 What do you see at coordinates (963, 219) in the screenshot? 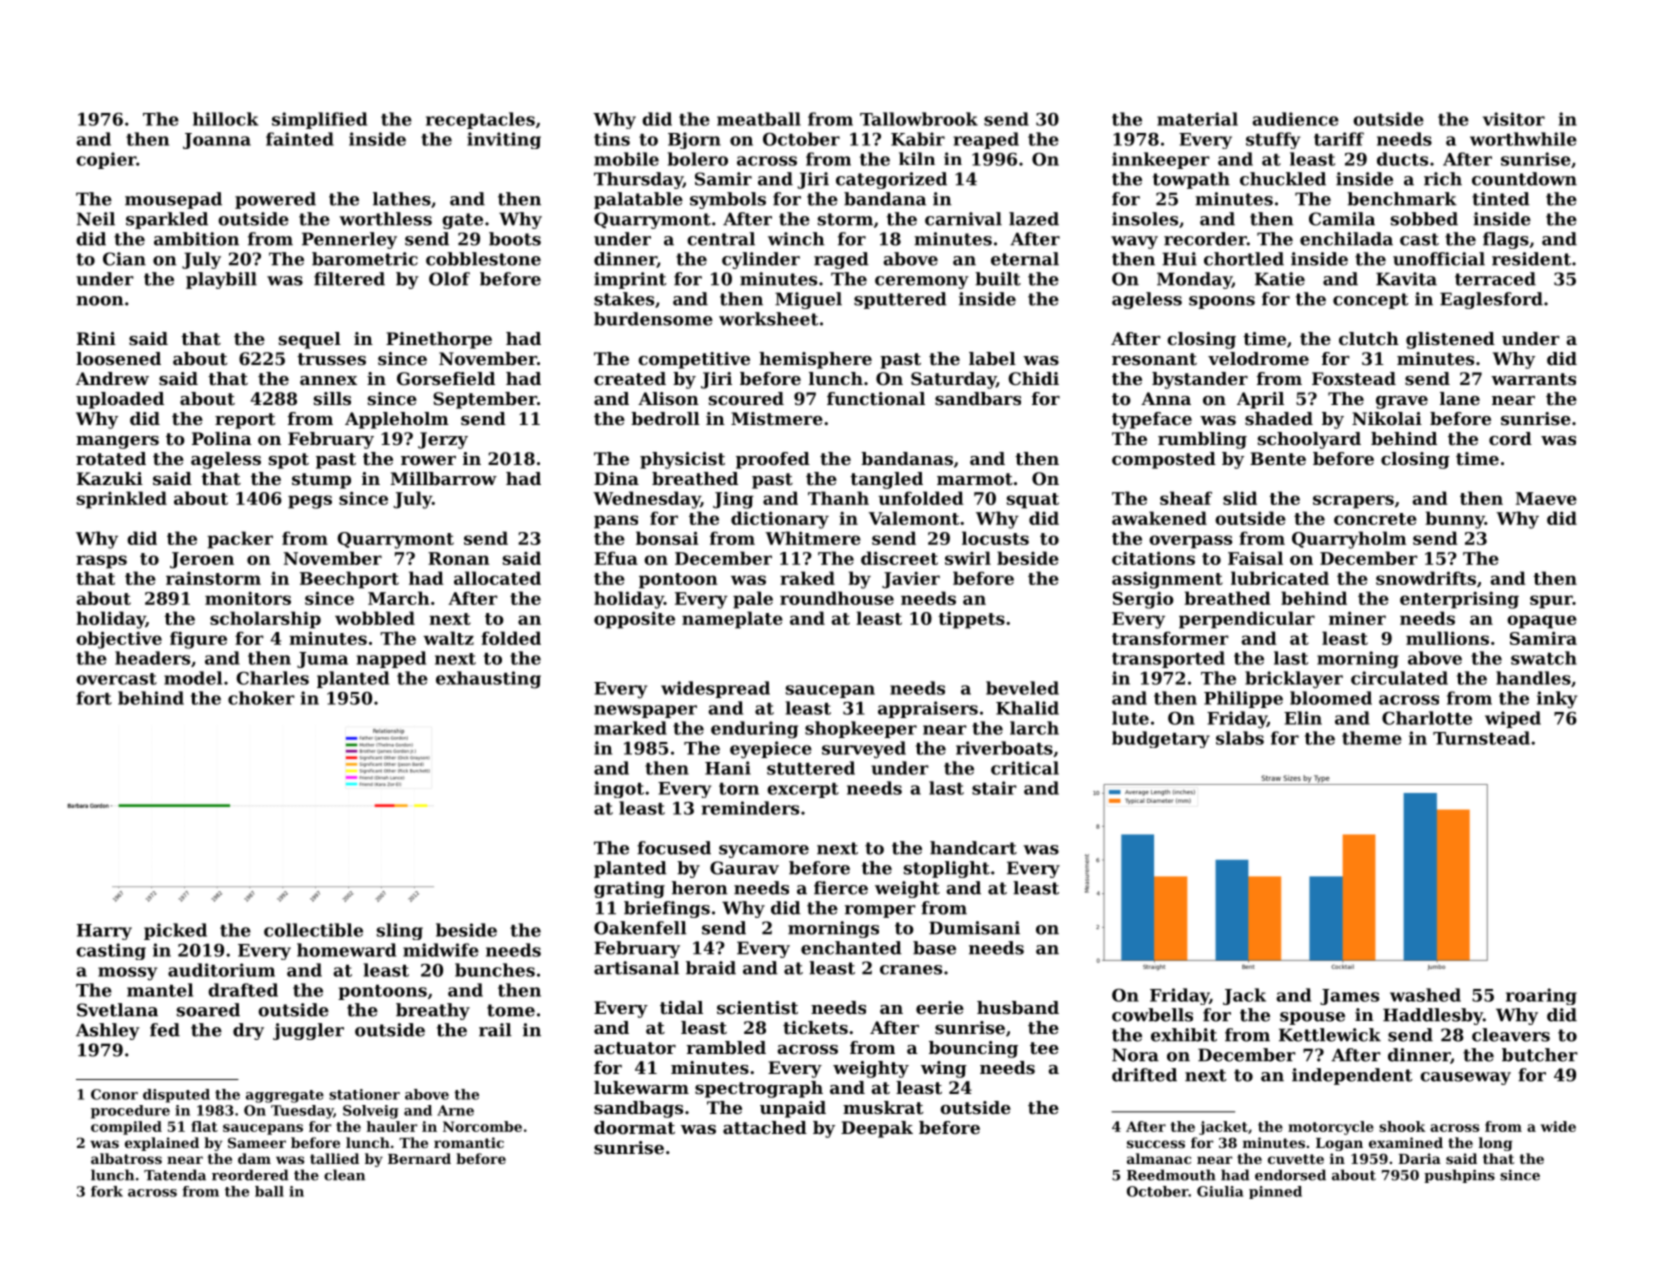
I see `carnival` at bounding box center [963, 219].
